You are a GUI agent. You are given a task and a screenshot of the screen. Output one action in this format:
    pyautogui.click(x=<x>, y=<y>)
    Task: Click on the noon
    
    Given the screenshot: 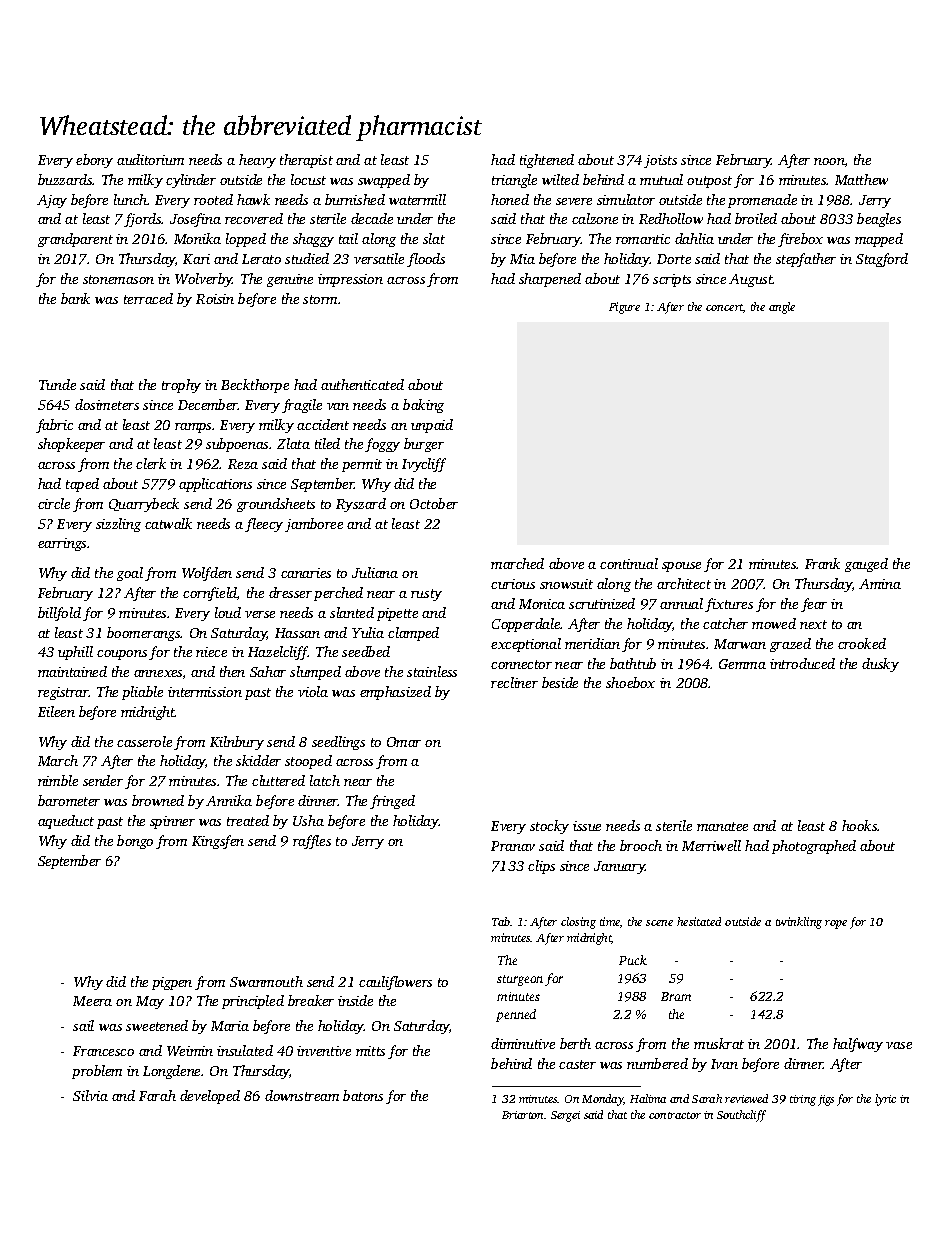 What is the action you would take?
    pyautogui.click(x=829, y=161)
